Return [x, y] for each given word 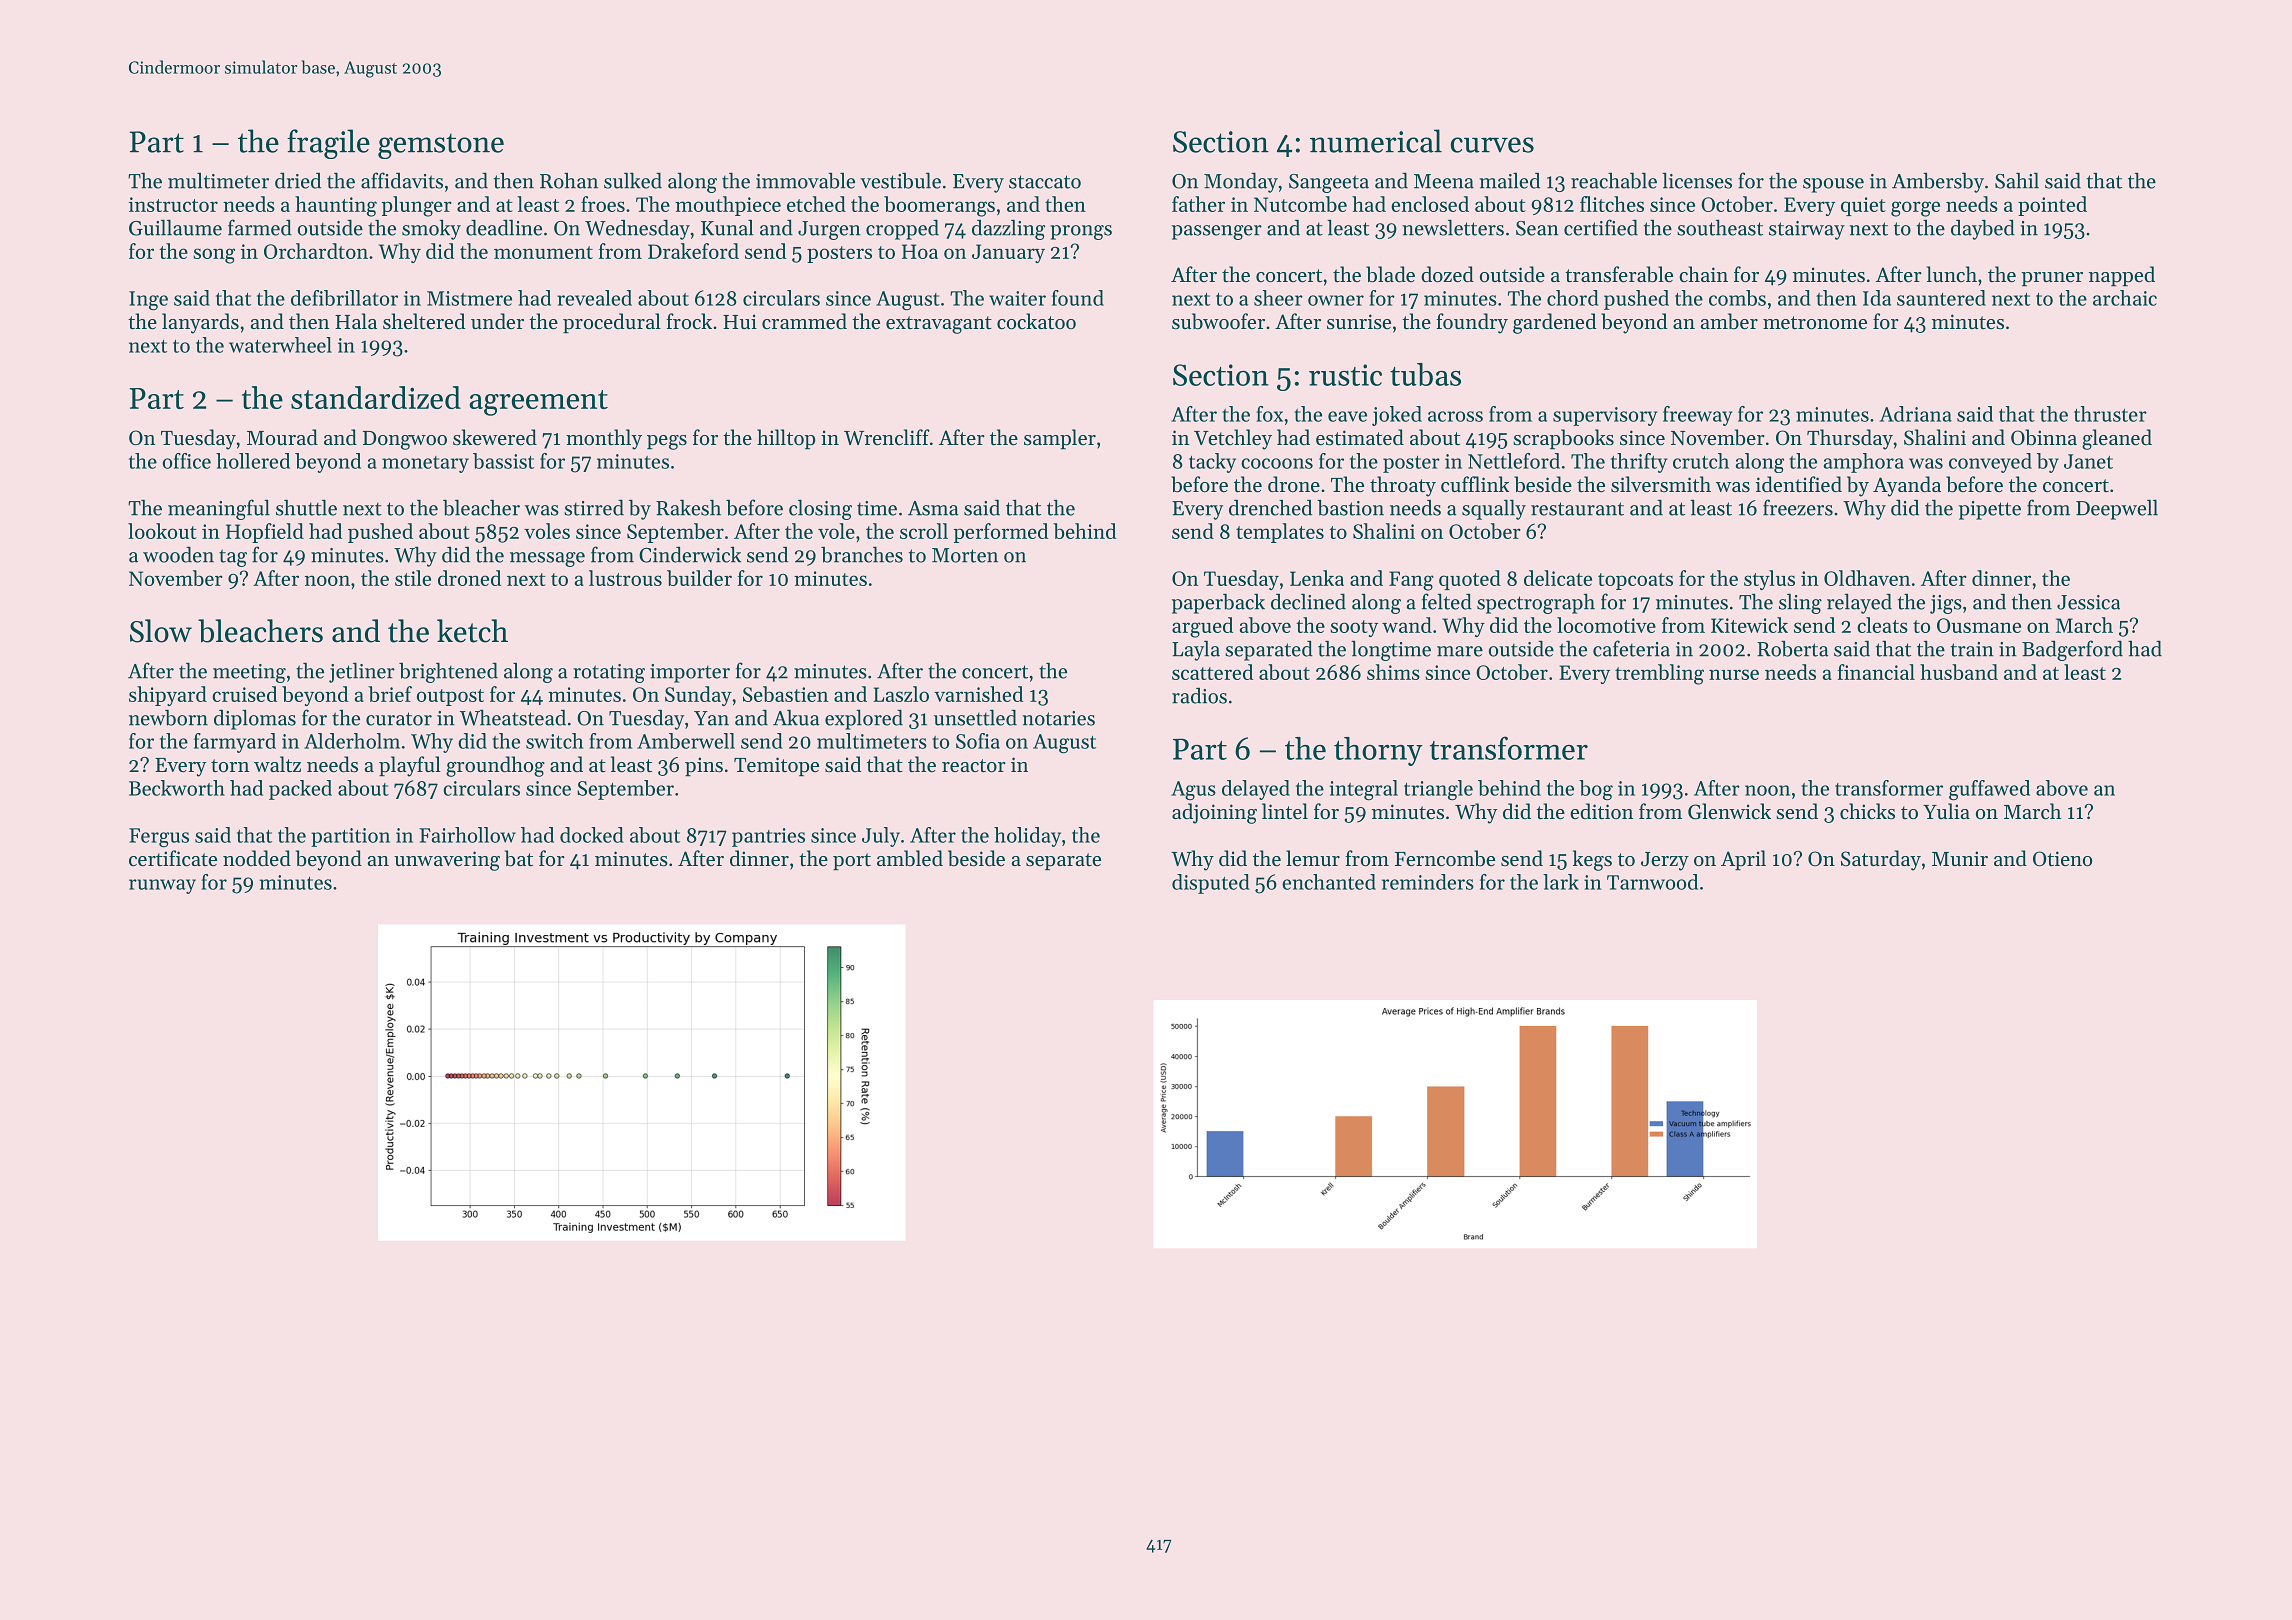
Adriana [1916, 414]
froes [603, 204]
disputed [1211, 884]
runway [162, 886]
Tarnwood [1652, 882]
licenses [1697, 180]
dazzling [1008, 229]
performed [1000, 533]
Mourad [282, 437]
